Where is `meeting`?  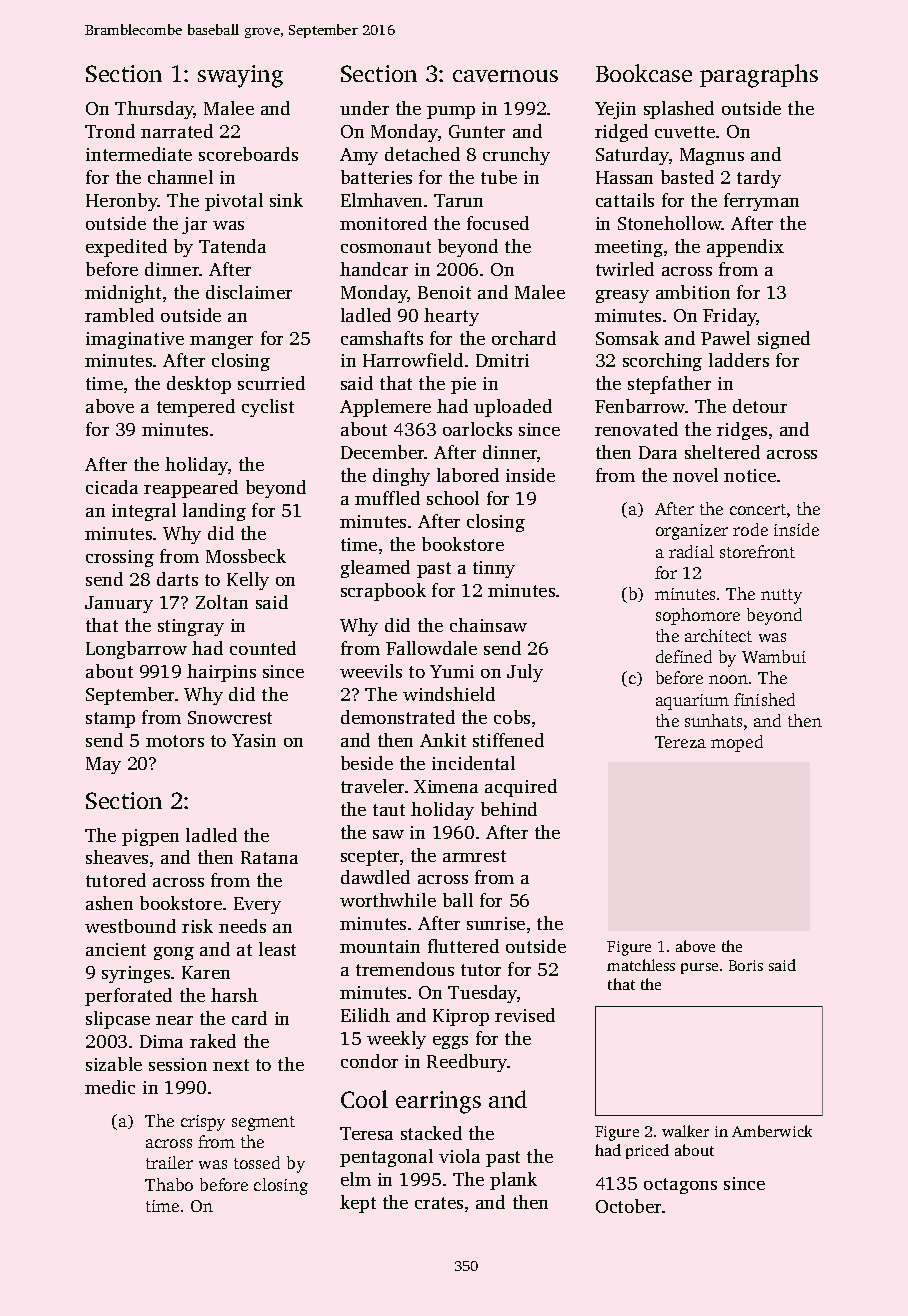
meeting is located at coordinates (629, 248).
